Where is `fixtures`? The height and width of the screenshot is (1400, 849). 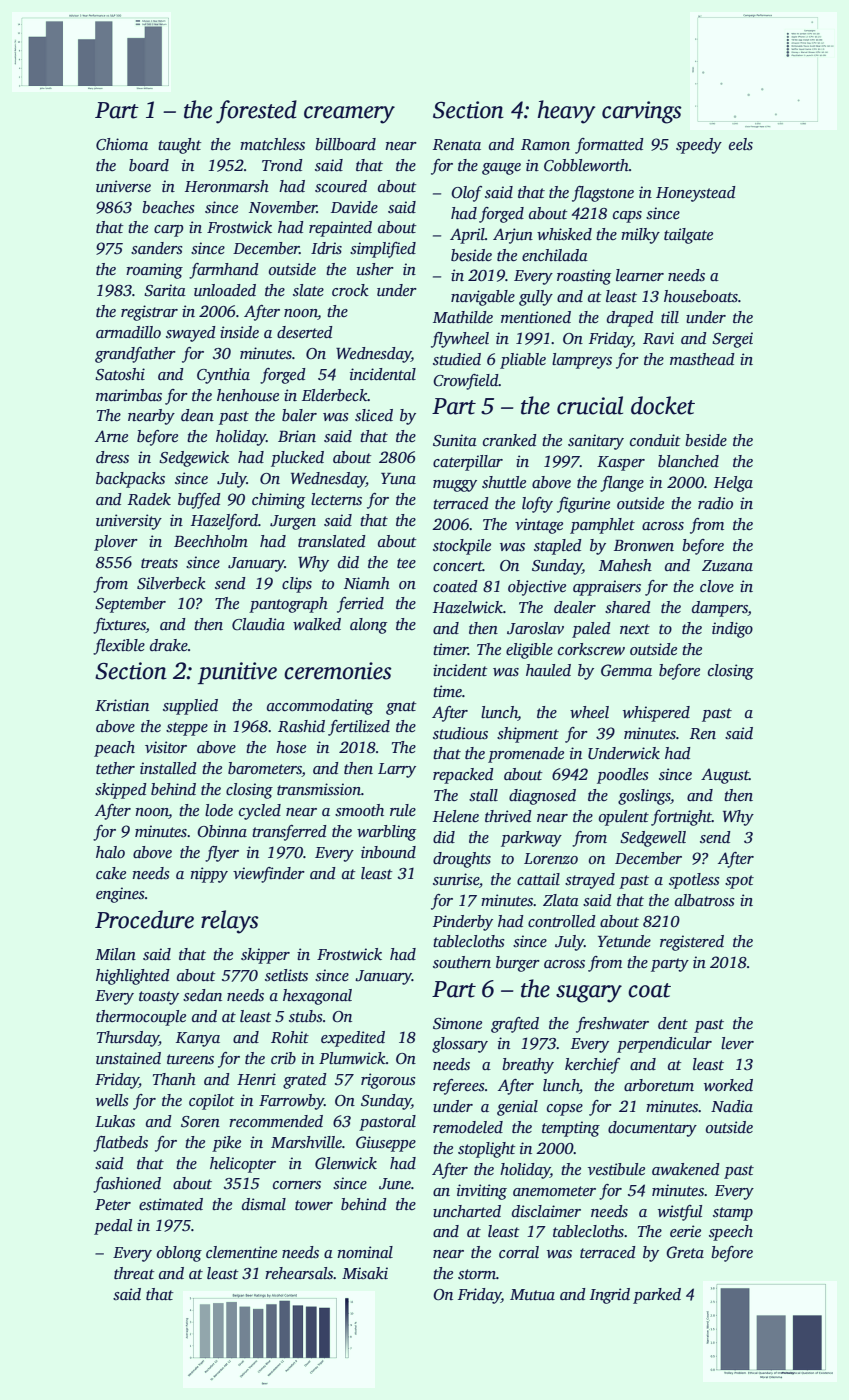
fixtures is located at coordinates (119, 626).
